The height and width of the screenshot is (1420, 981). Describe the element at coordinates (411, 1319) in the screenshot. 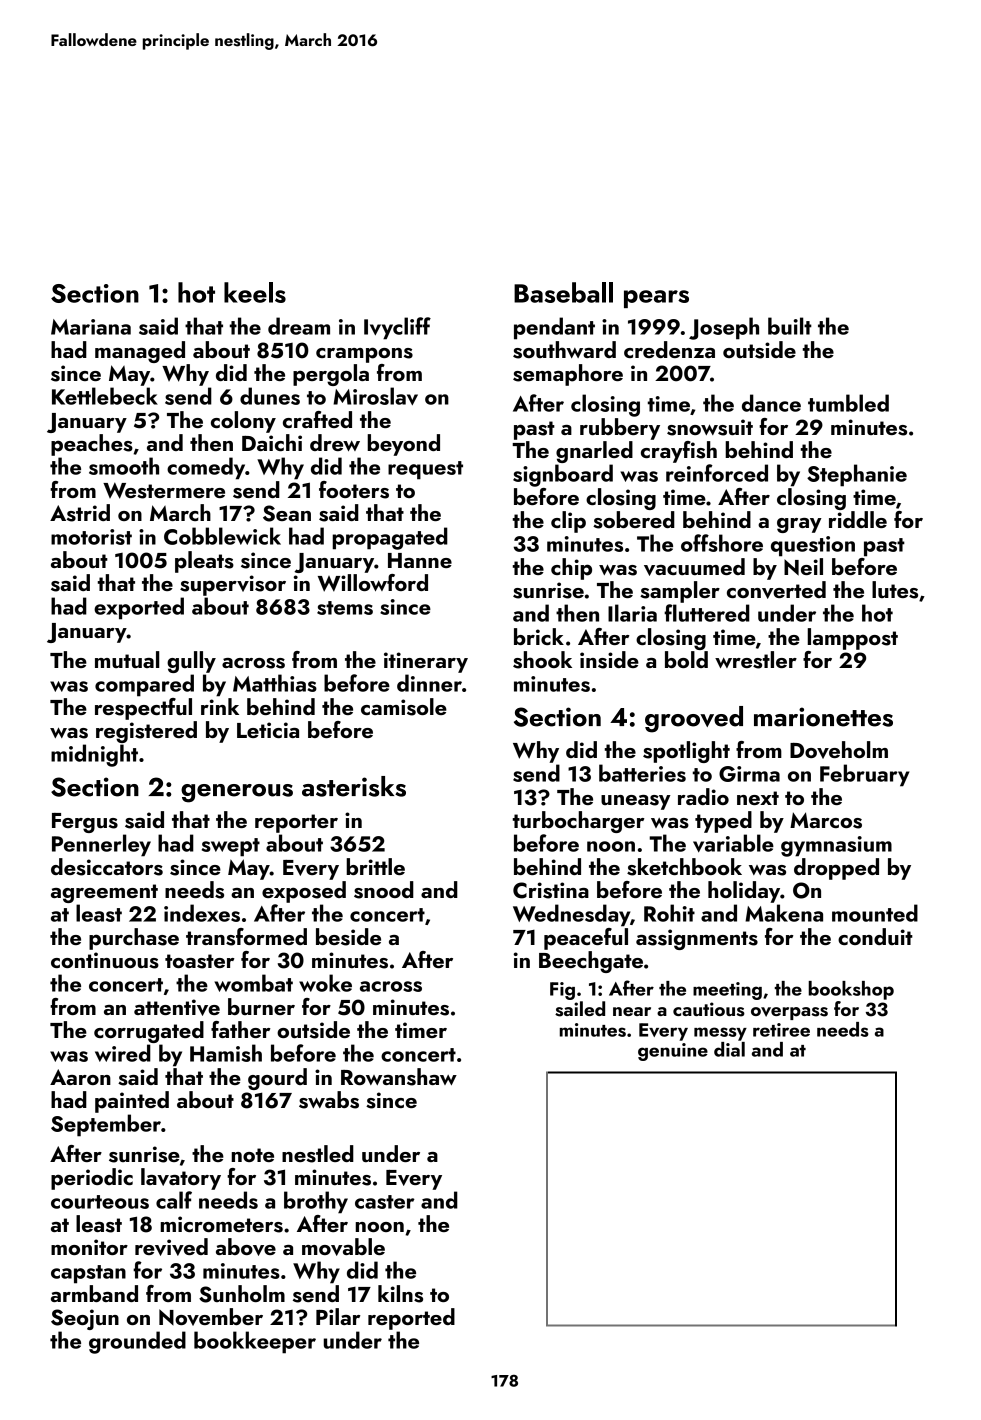

I see `reported` at that location.
